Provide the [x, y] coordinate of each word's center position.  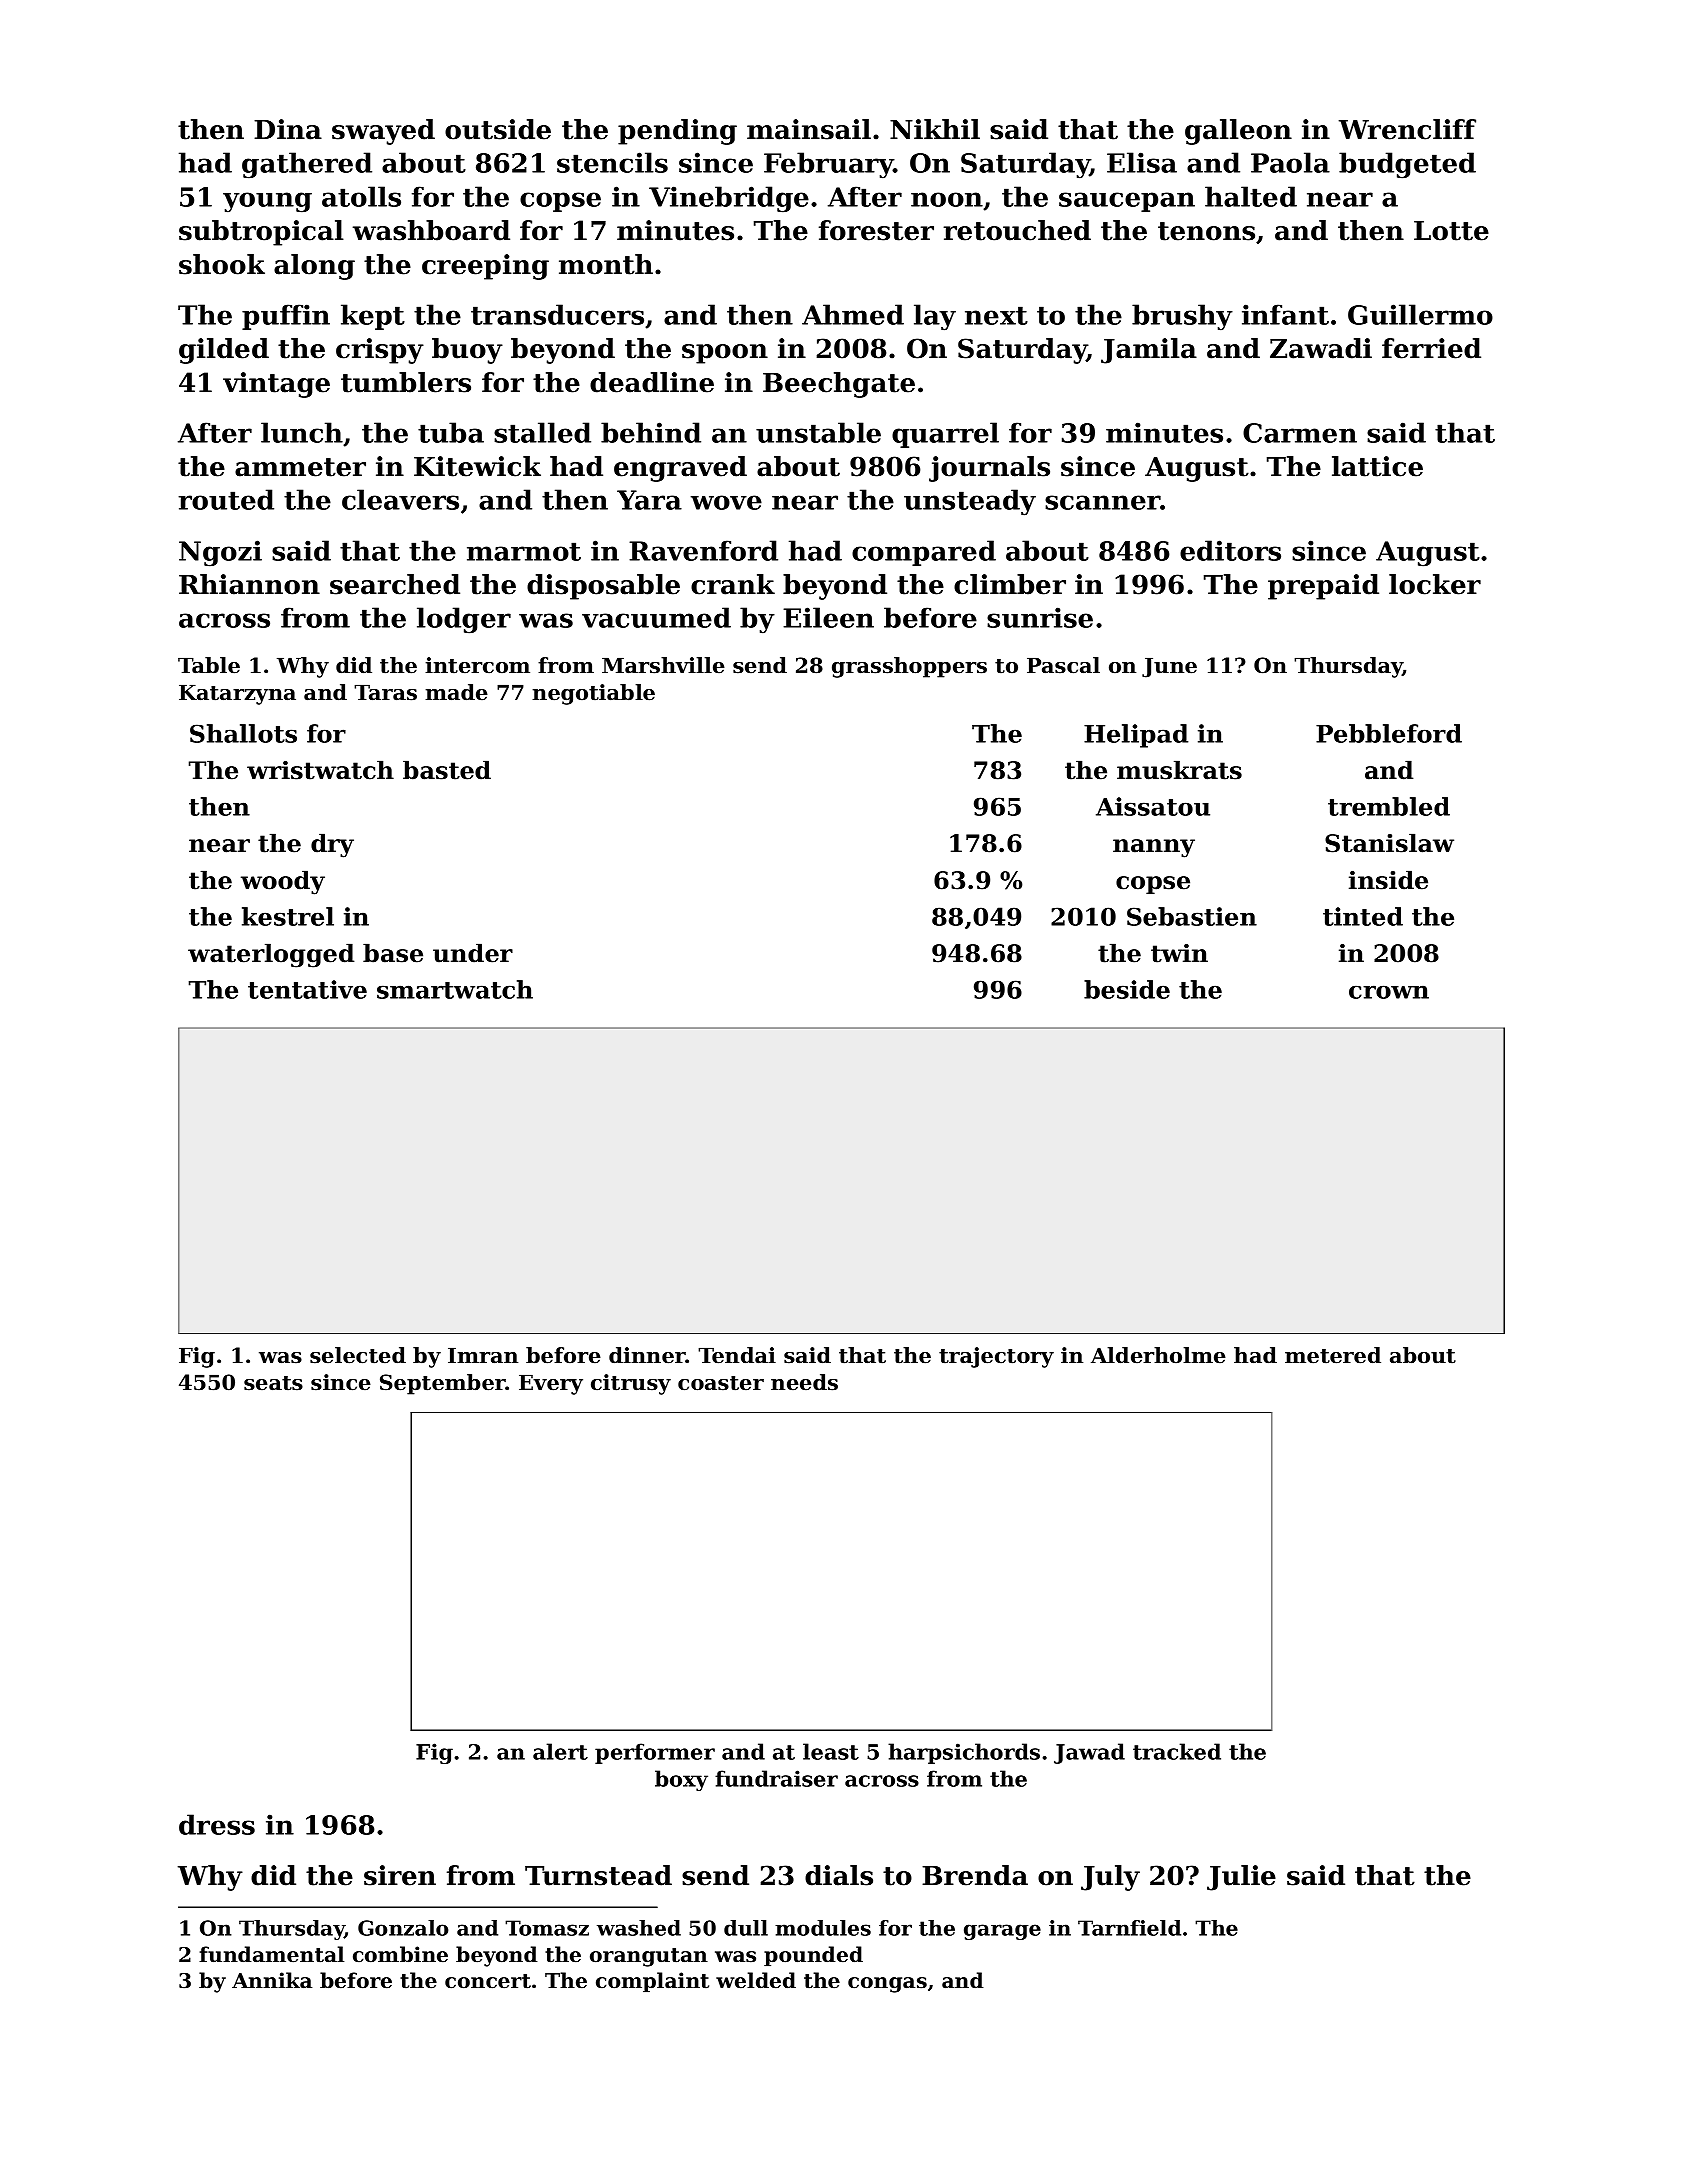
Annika [272, 1980]
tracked [1177, 1751]
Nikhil [935, 129]
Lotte [1451, 231]
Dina [288, 129]
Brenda [975, 1875]
